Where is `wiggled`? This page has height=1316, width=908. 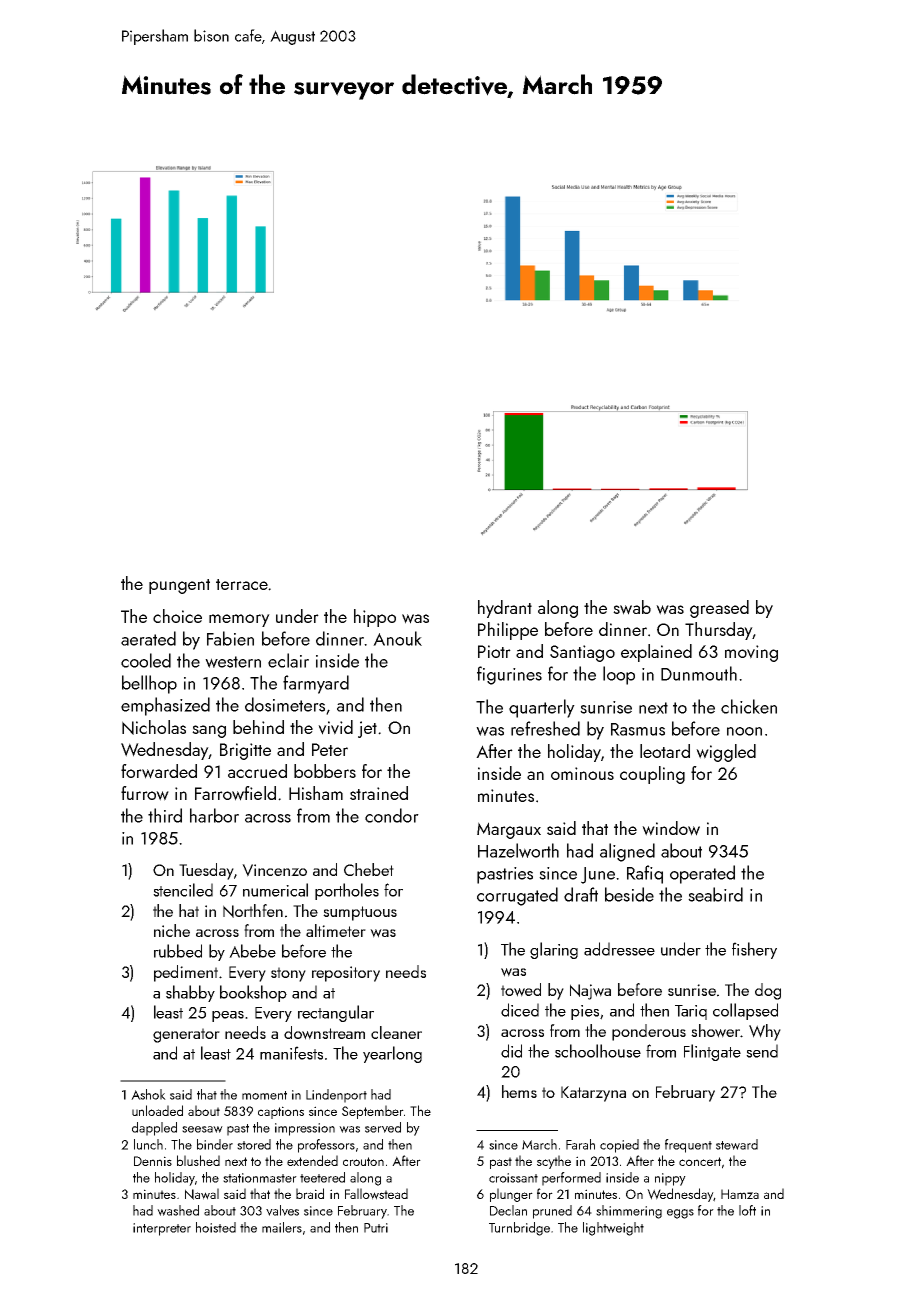
wiggled is located at coordinates (726, 753).
